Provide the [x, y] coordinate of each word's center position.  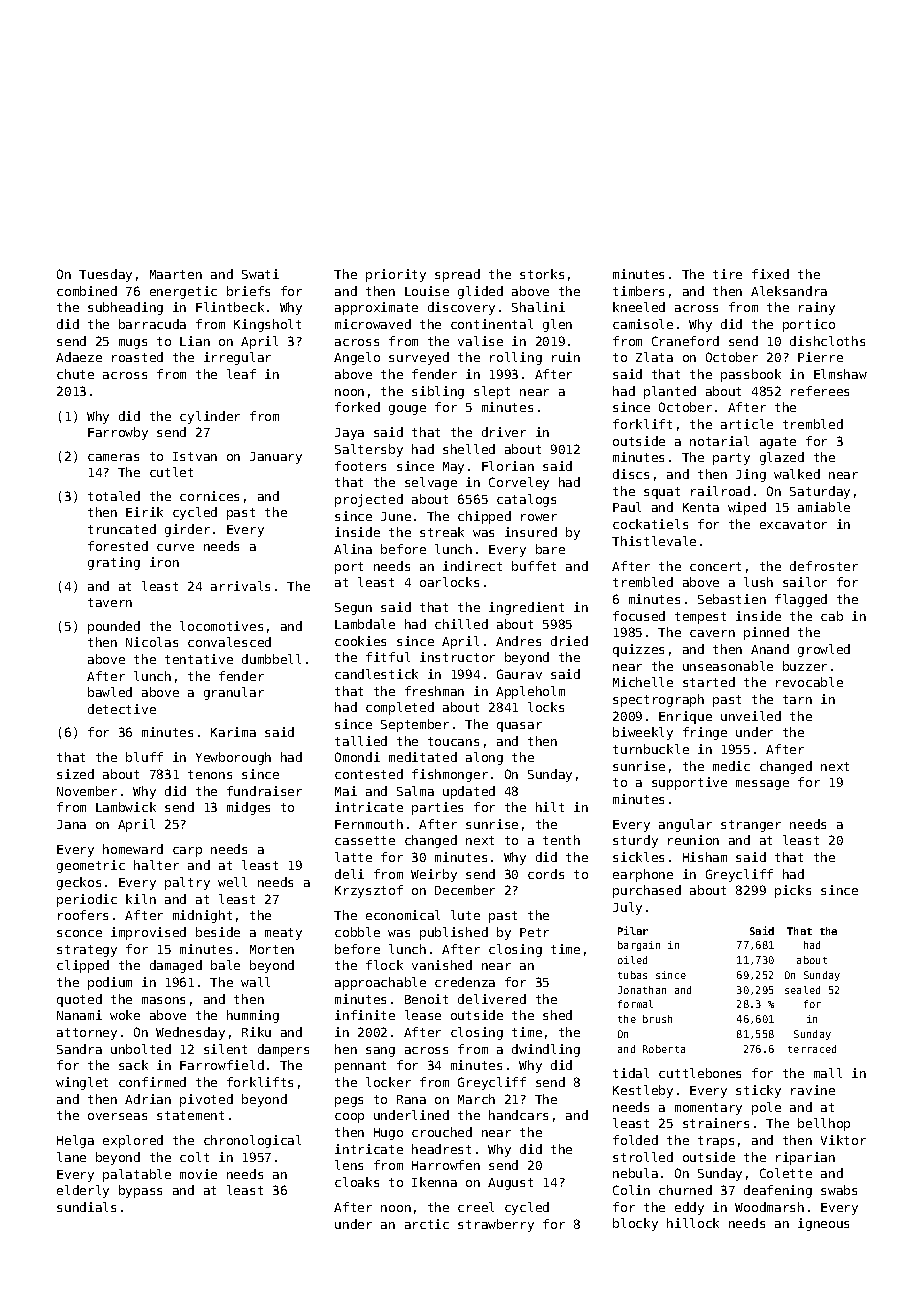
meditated [423, 757]
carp [187, 852]
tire [727, 274]
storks [542, 274]
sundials [86, 1207]
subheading [125, 308]
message [762, 785]
